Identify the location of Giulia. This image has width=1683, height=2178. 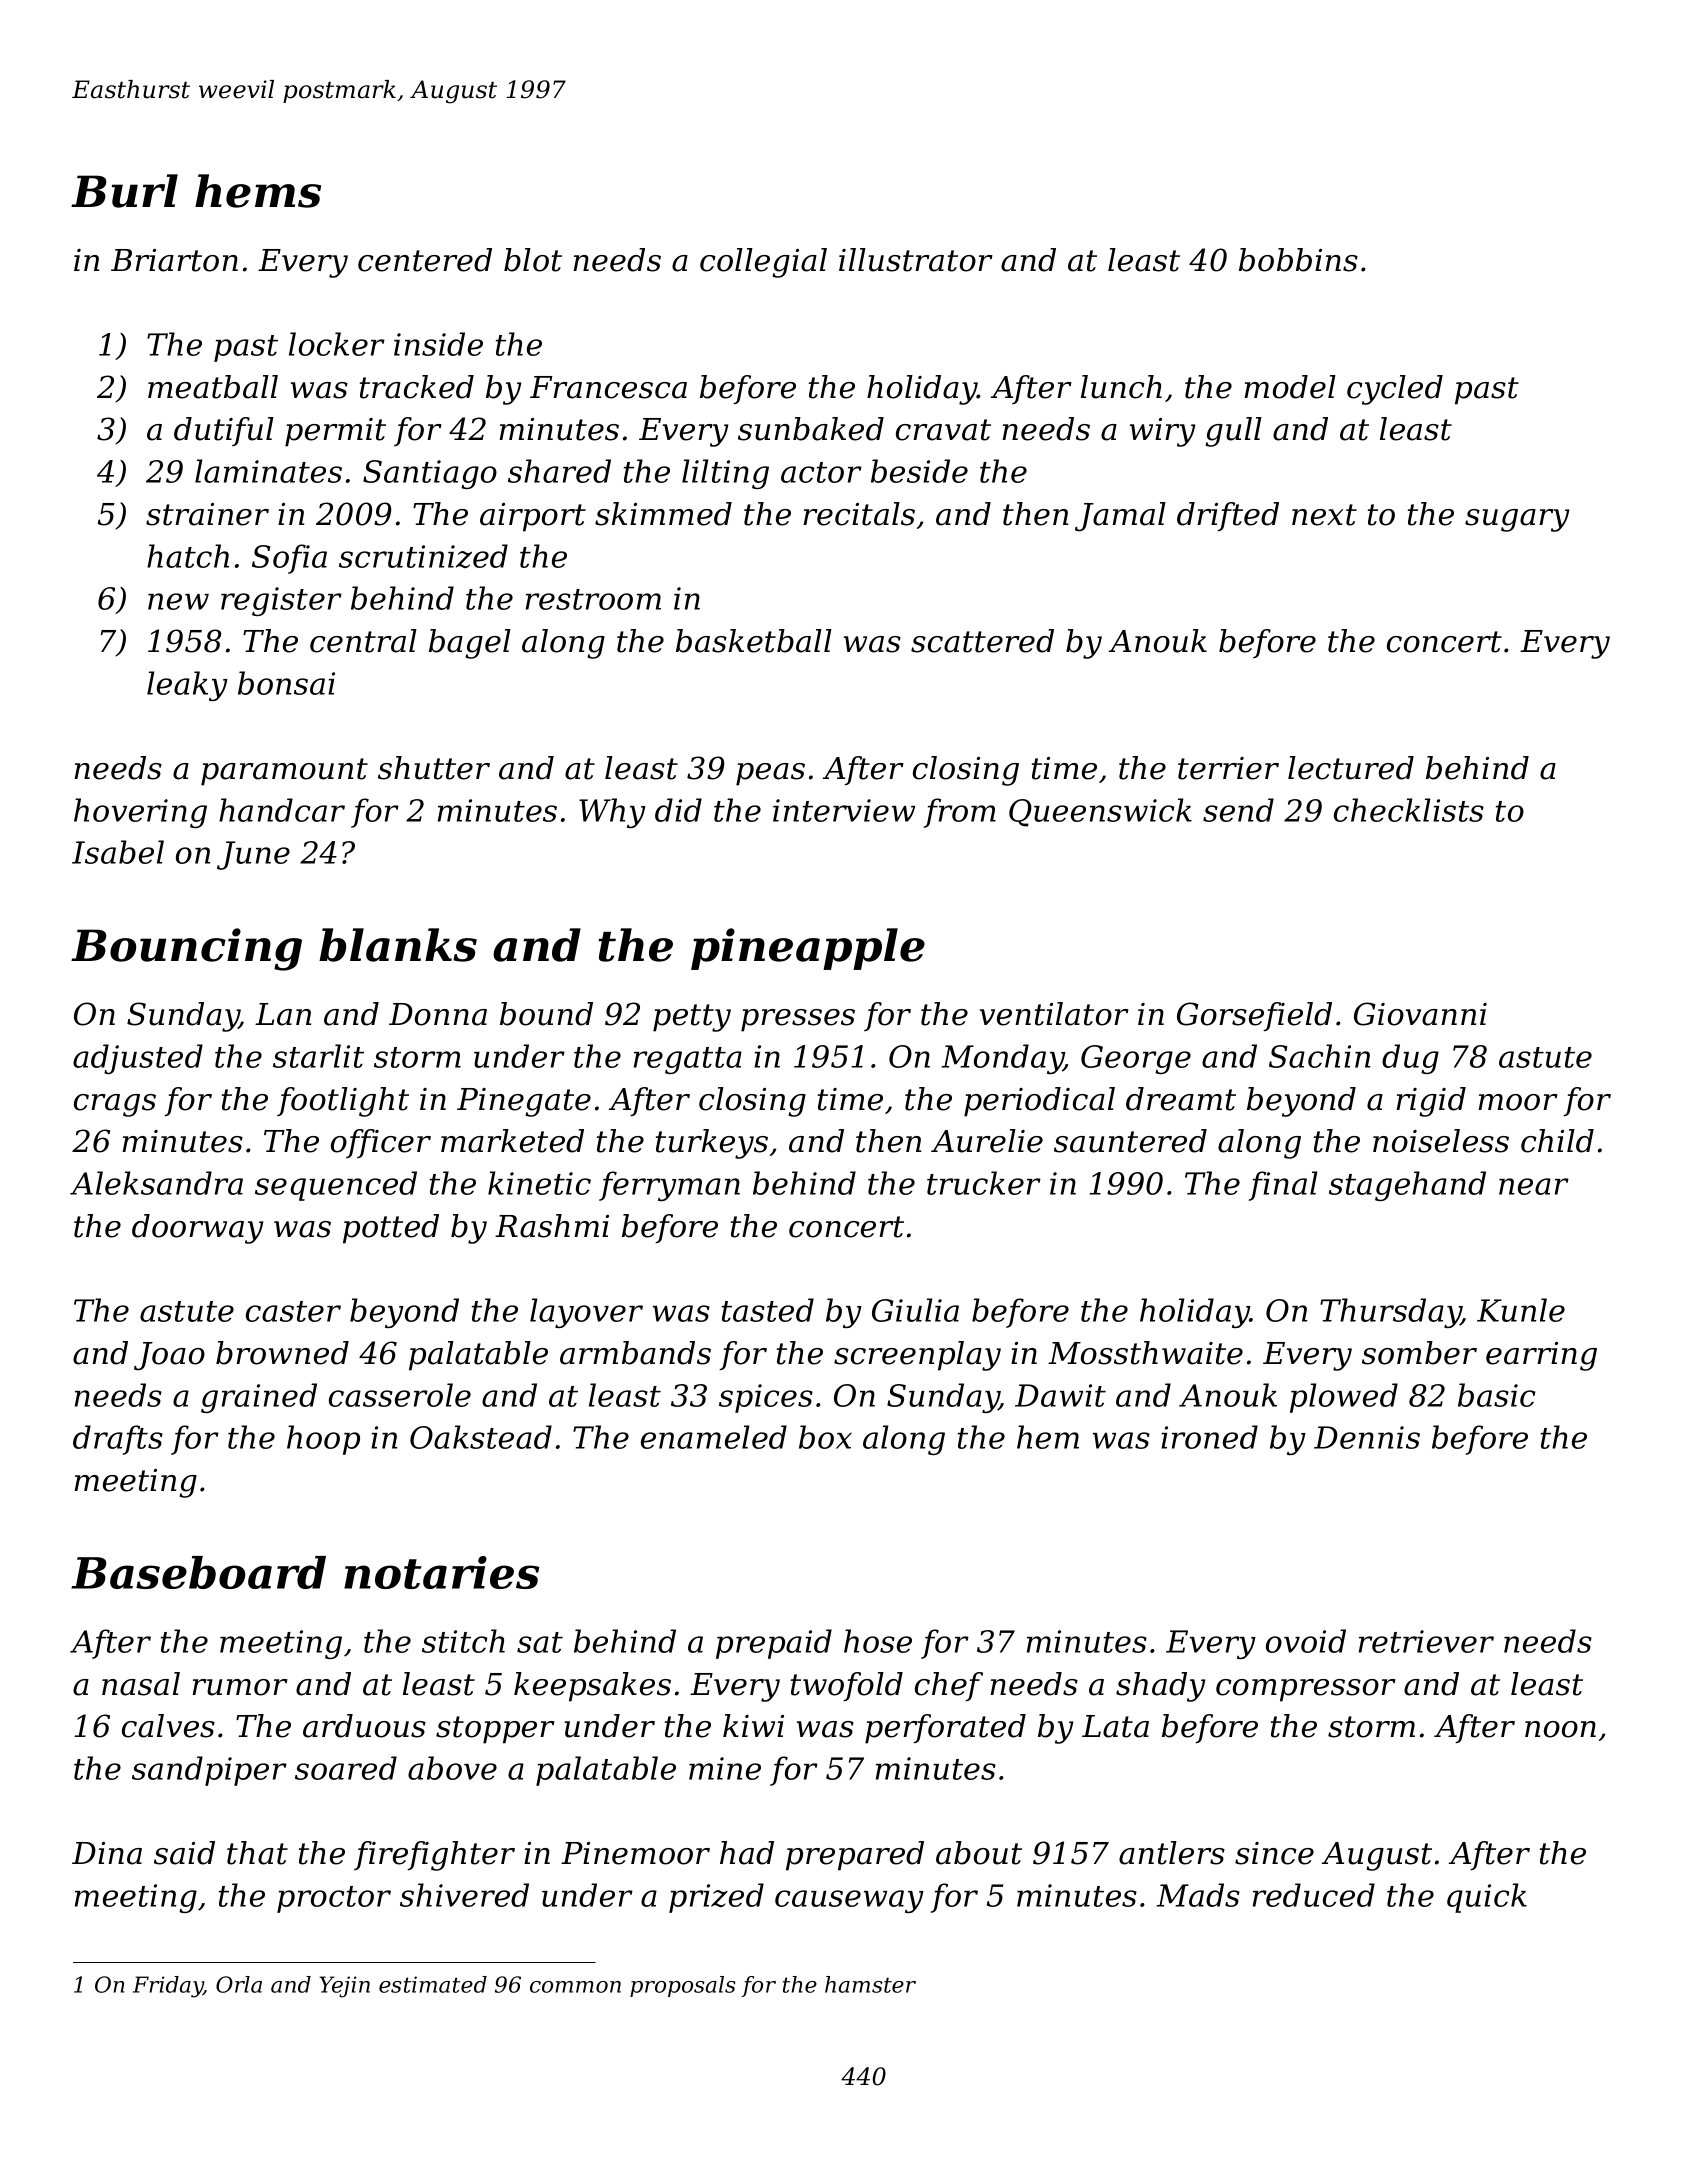
(915, 1310).
